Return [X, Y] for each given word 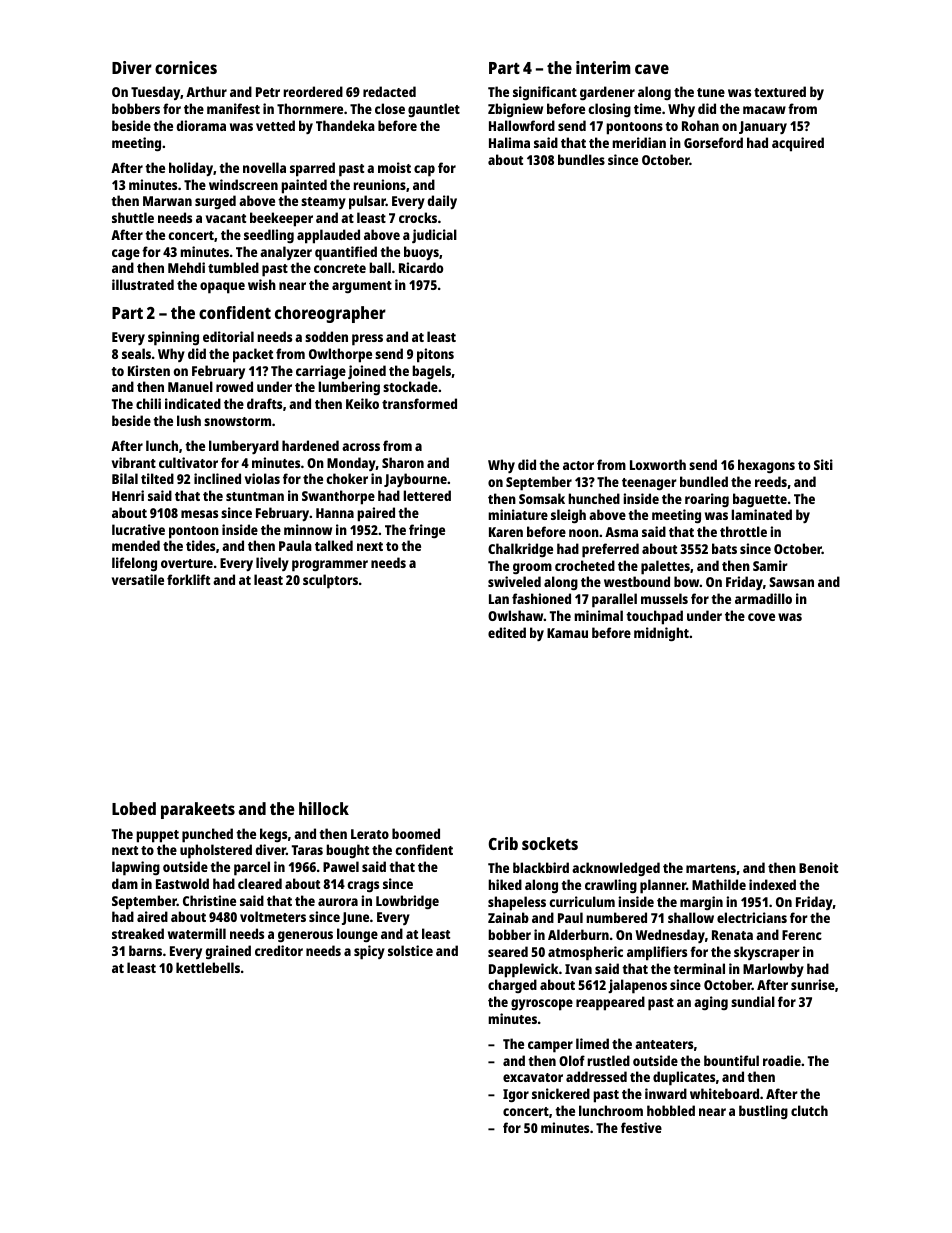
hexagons [766, 466]
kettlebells [208, 967]
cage [126, 254]
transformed [419, 403]
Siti [823, 464]
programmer [330, 566]
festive [641, 1127]
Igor [516, 1095]
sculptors [330, 581]
